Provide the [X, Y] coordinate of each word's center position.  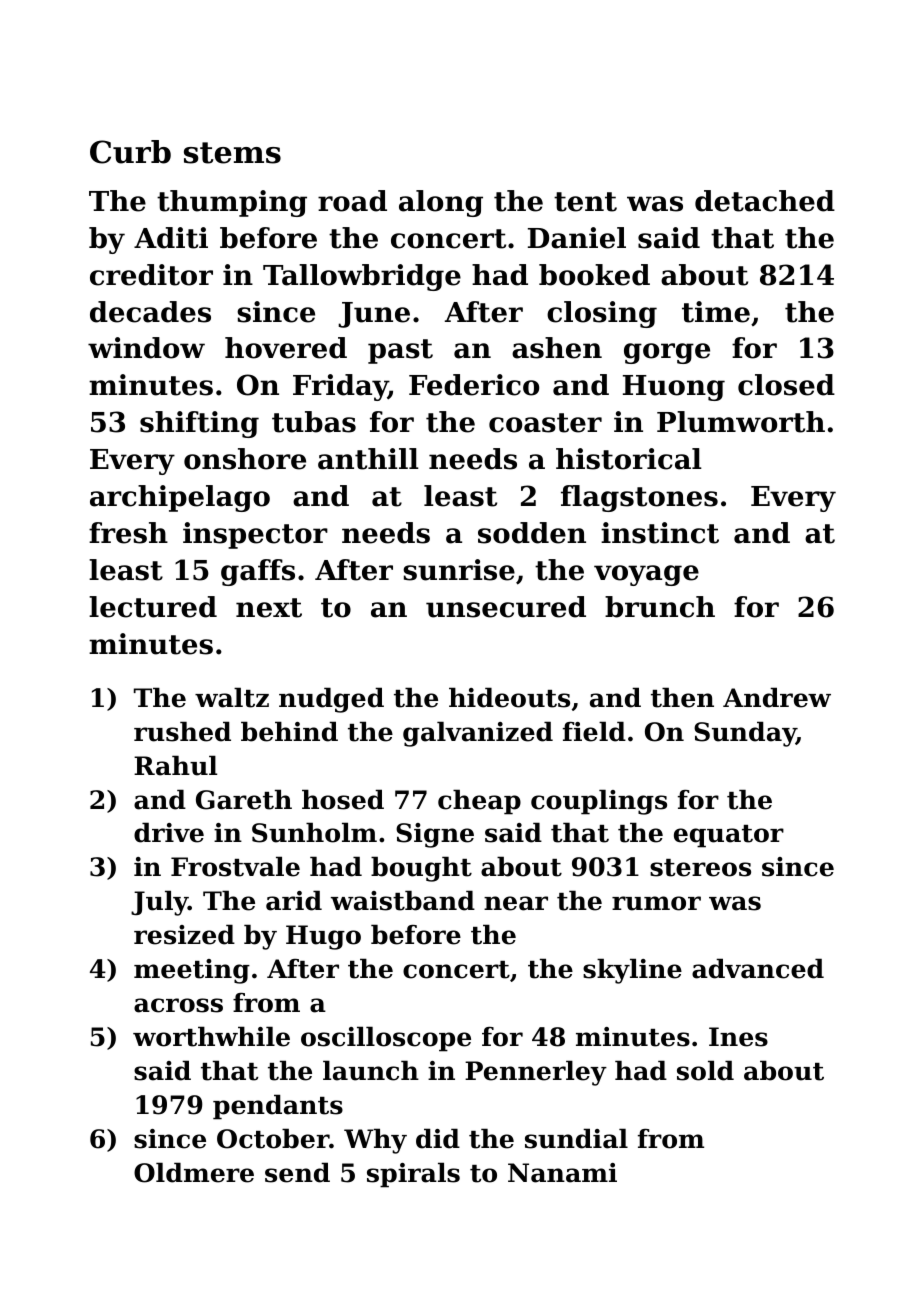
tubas [314, 422]
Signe [435, 835]
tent [585, 202]
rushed [182, 731]
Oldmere [194, 1172]
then [682, 697]
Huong [674, 388]
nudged [331, 700]
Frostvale [235, 866]
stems [232, 153]
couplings [599, 802]
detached [765, 201]
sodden [532, 533]
